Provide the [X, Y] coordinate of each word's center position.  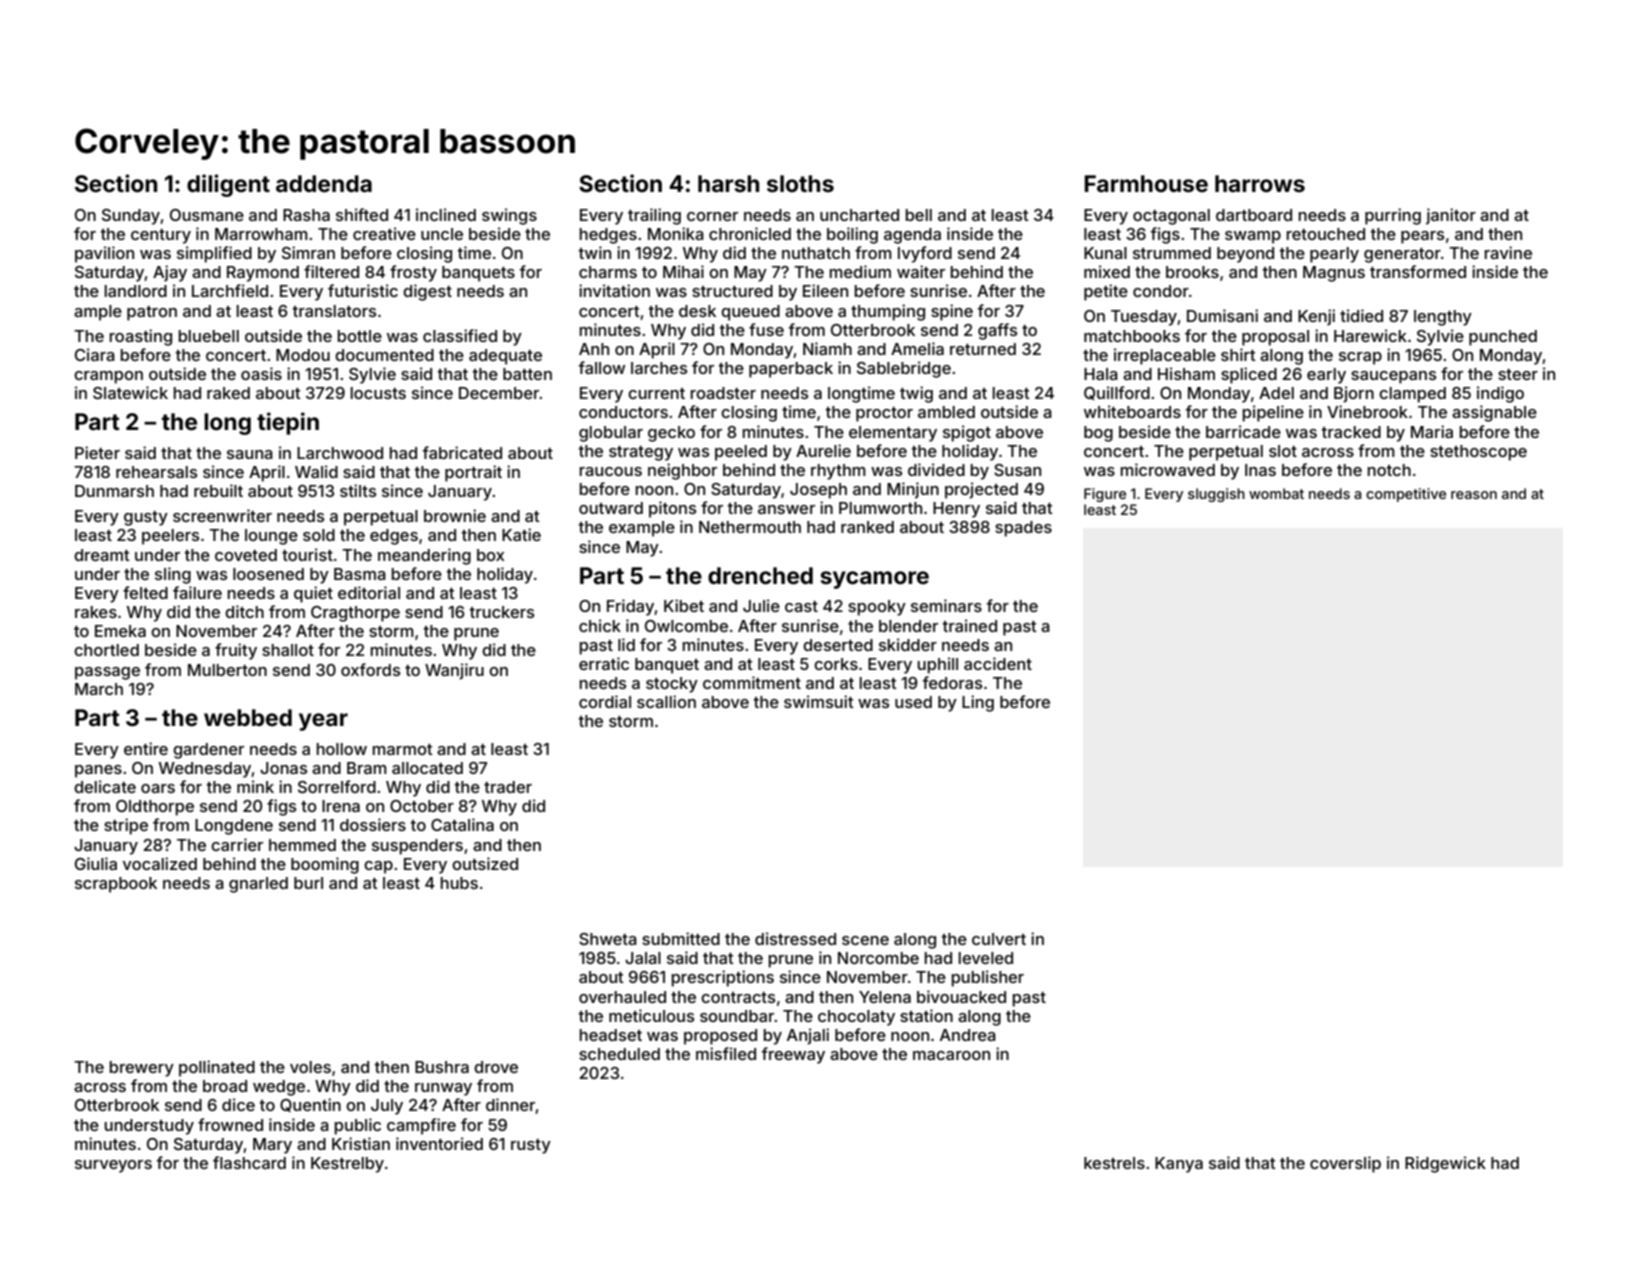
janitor [1451, 216]
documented [384, 355]
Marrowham [261, 234]
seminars [946, 605]
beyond [1245, 255]
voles [310, 1067]
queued [750, 313]
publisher [988, 978]
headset [611, 1035]
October [422, 806]
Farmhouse [1146, 184]
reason [1474, 495]
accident [998, 663]
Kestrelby [347, 1165]
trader [508, 787]
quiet [313, 594]
